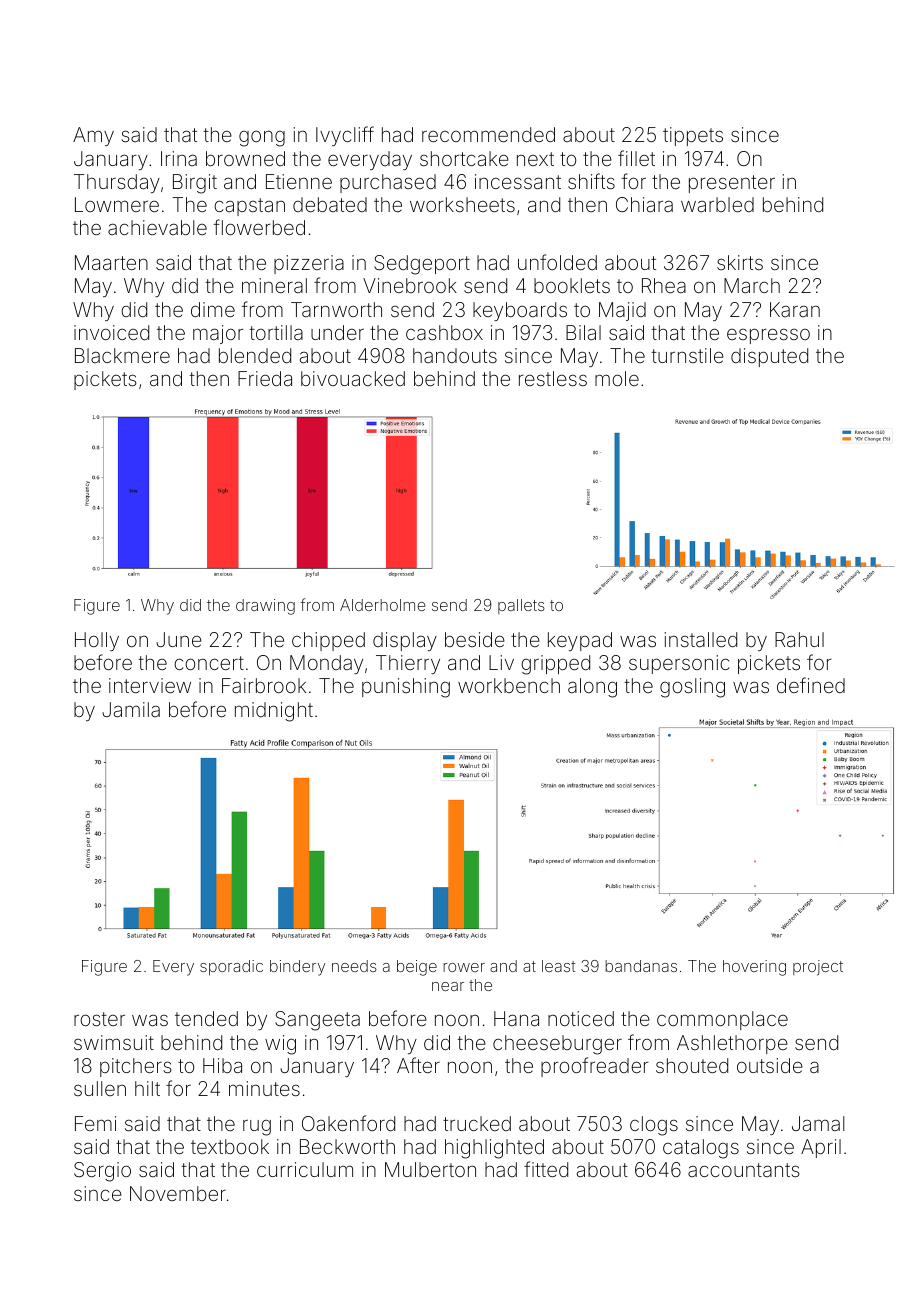 This document has height=1311, width=924. Describe the element at coordinates (430, 1169) in the document. I see `Mulberton` at that location.
